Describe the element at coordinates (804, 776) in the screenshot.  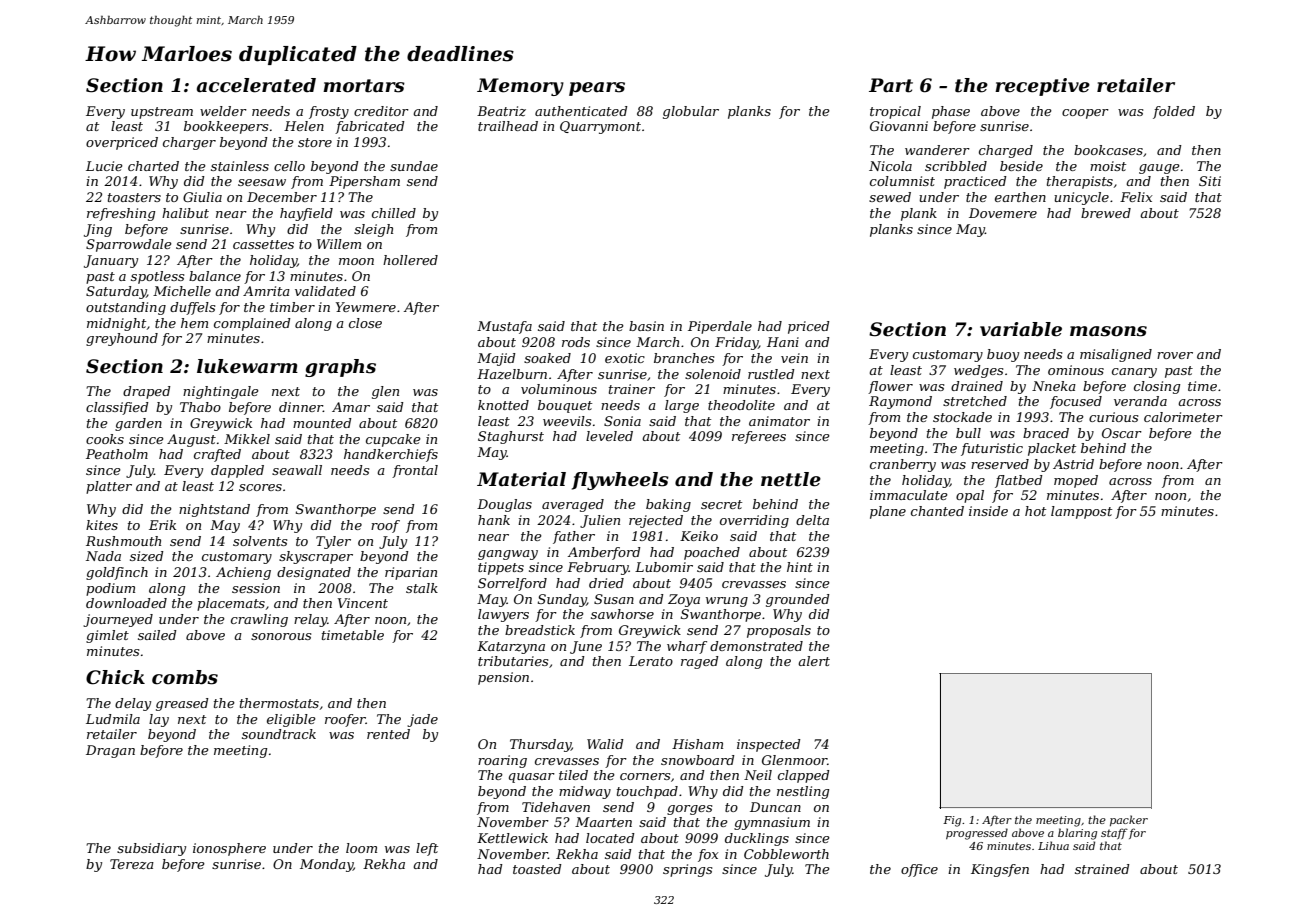
I see `clapped` at that location.
